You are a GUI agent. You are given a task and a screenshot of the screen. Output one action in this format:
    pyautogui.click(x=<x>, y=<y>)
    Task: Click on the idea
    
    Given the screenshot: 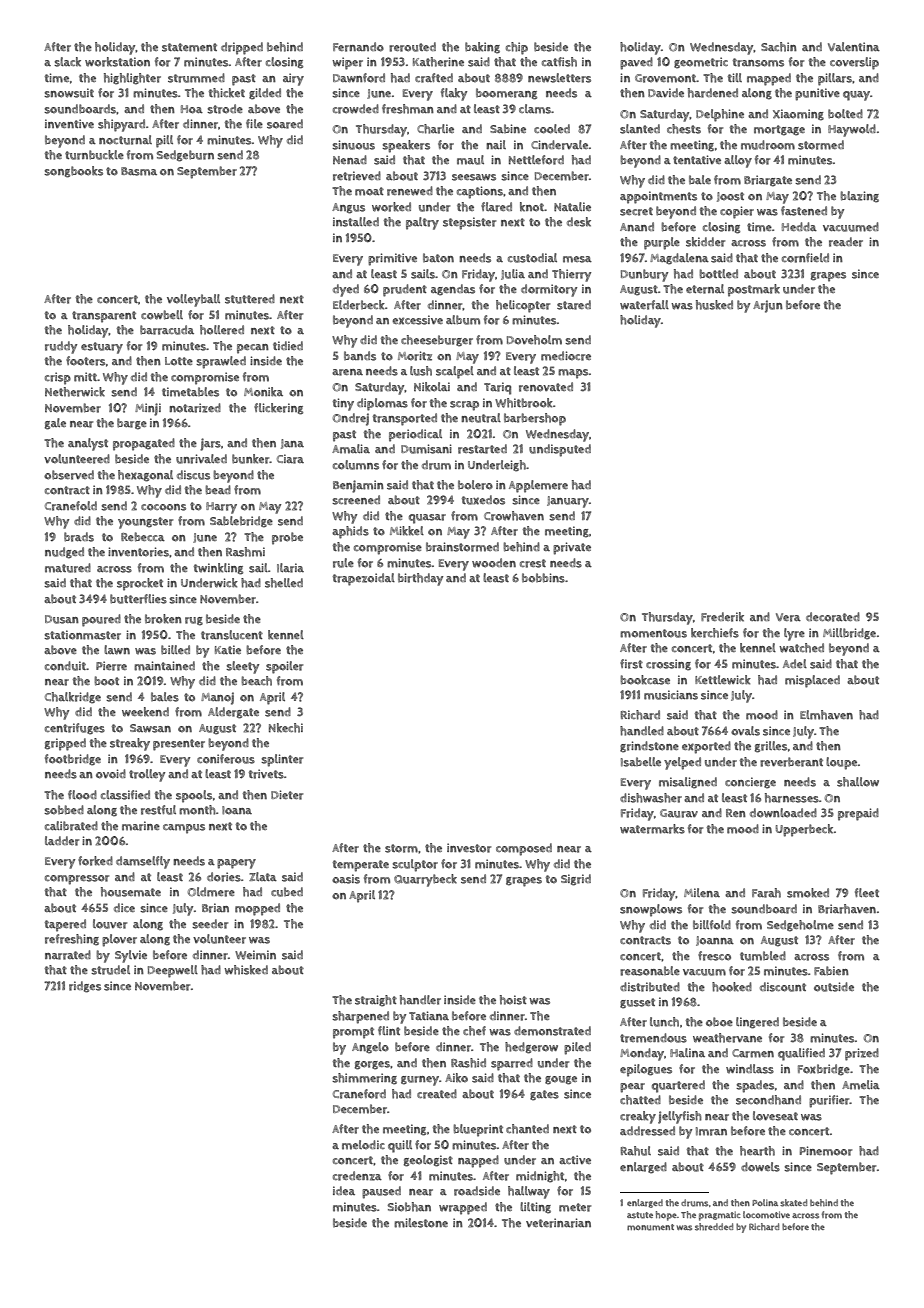 What is the action you would take?
    pyautogui.click(x=344, y=1190)
